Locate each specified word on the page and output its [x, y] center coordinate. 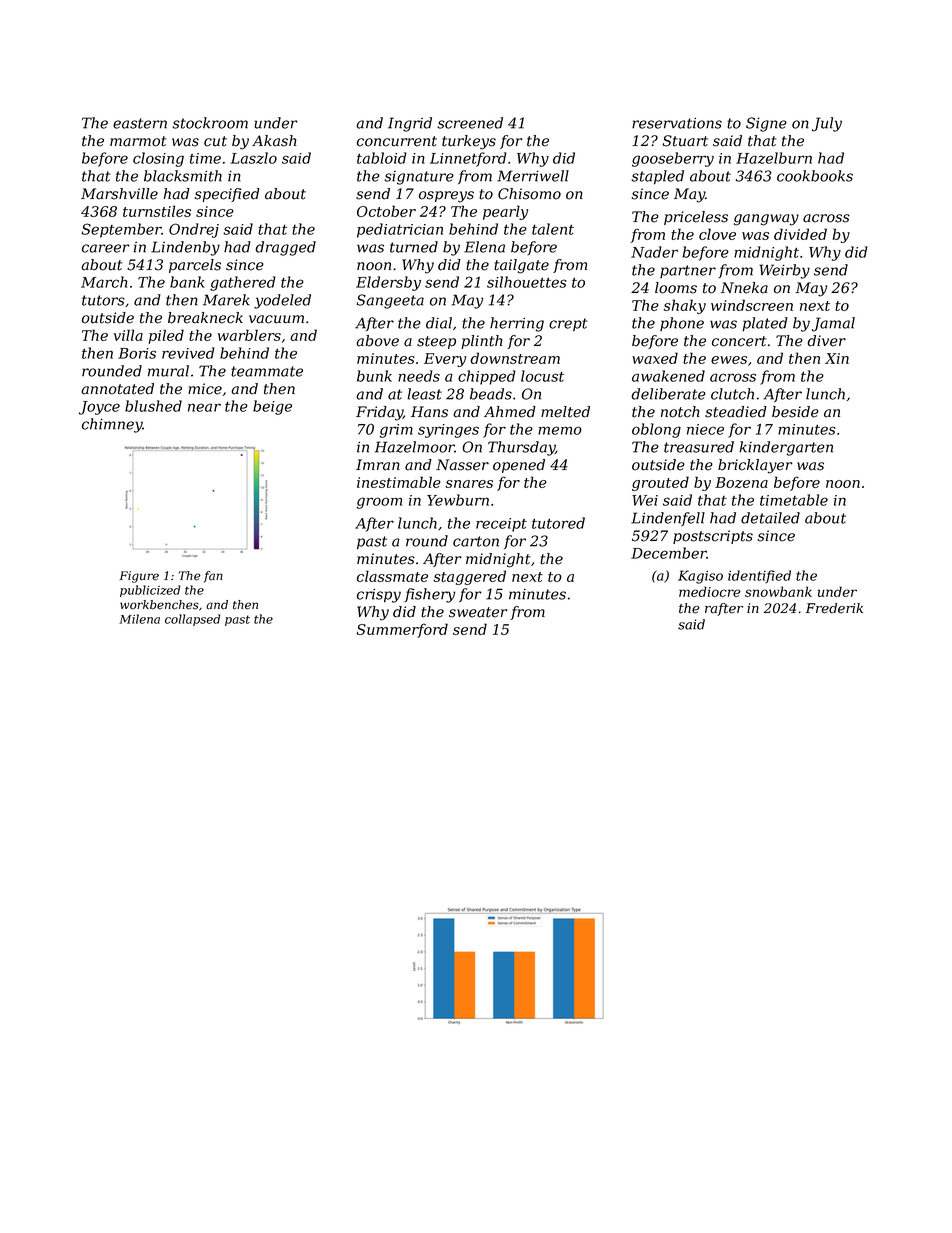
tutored [558, 523]
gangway [766, 220]
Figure [139, 577]
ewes [729, 360]
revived [188, 353]
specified [227, 195]
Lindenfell [668, 519]
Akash [274, 141]
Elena [484, 247]
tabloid [382, 158]
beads [491, 394]
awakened [668, 376]
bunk [374, 376]
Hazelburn [774, 158]
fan [213, 577]
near [204, 407]
